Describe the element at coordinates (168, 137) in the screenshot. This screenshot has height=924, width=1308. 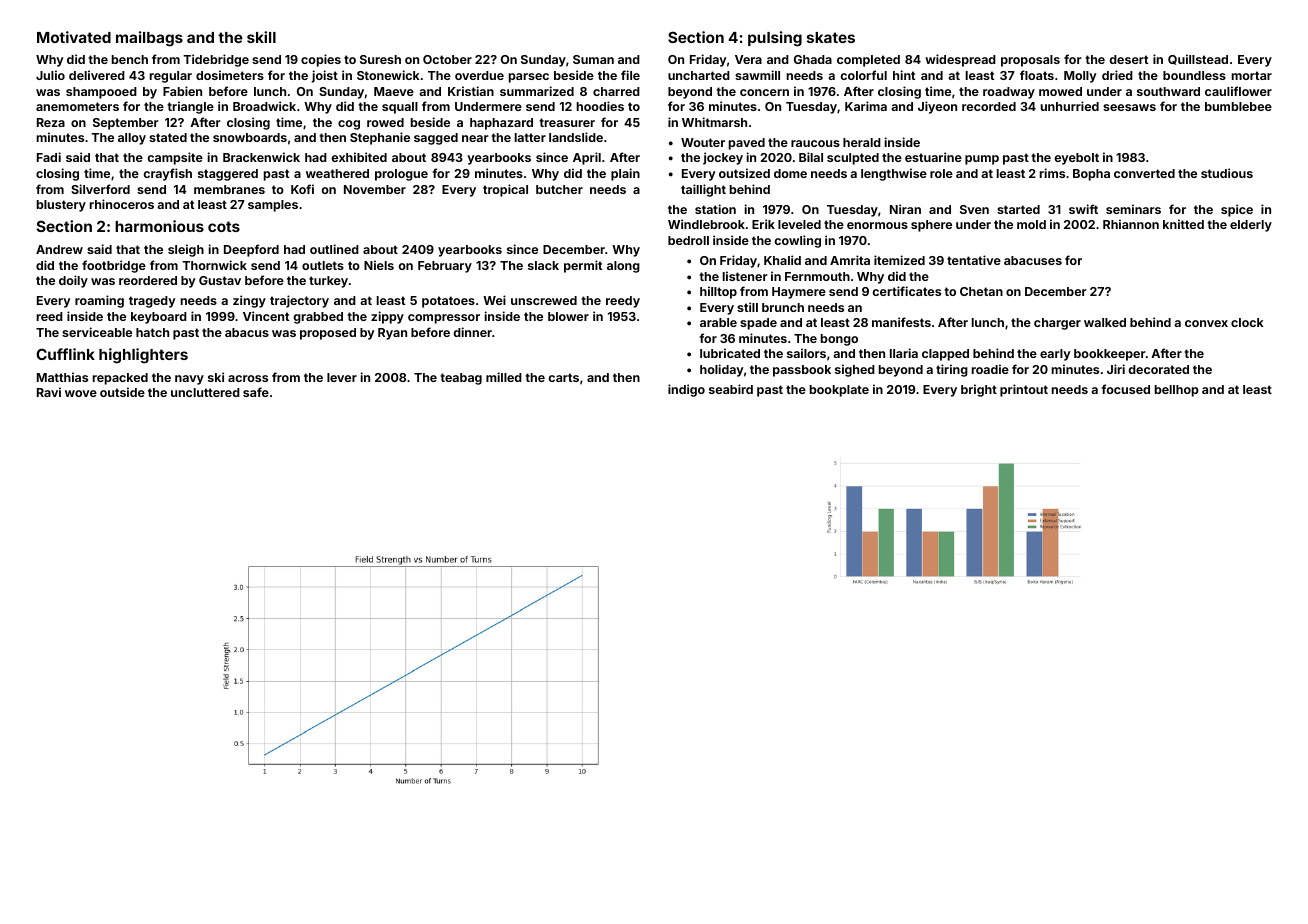
I see `stated` at that location.
